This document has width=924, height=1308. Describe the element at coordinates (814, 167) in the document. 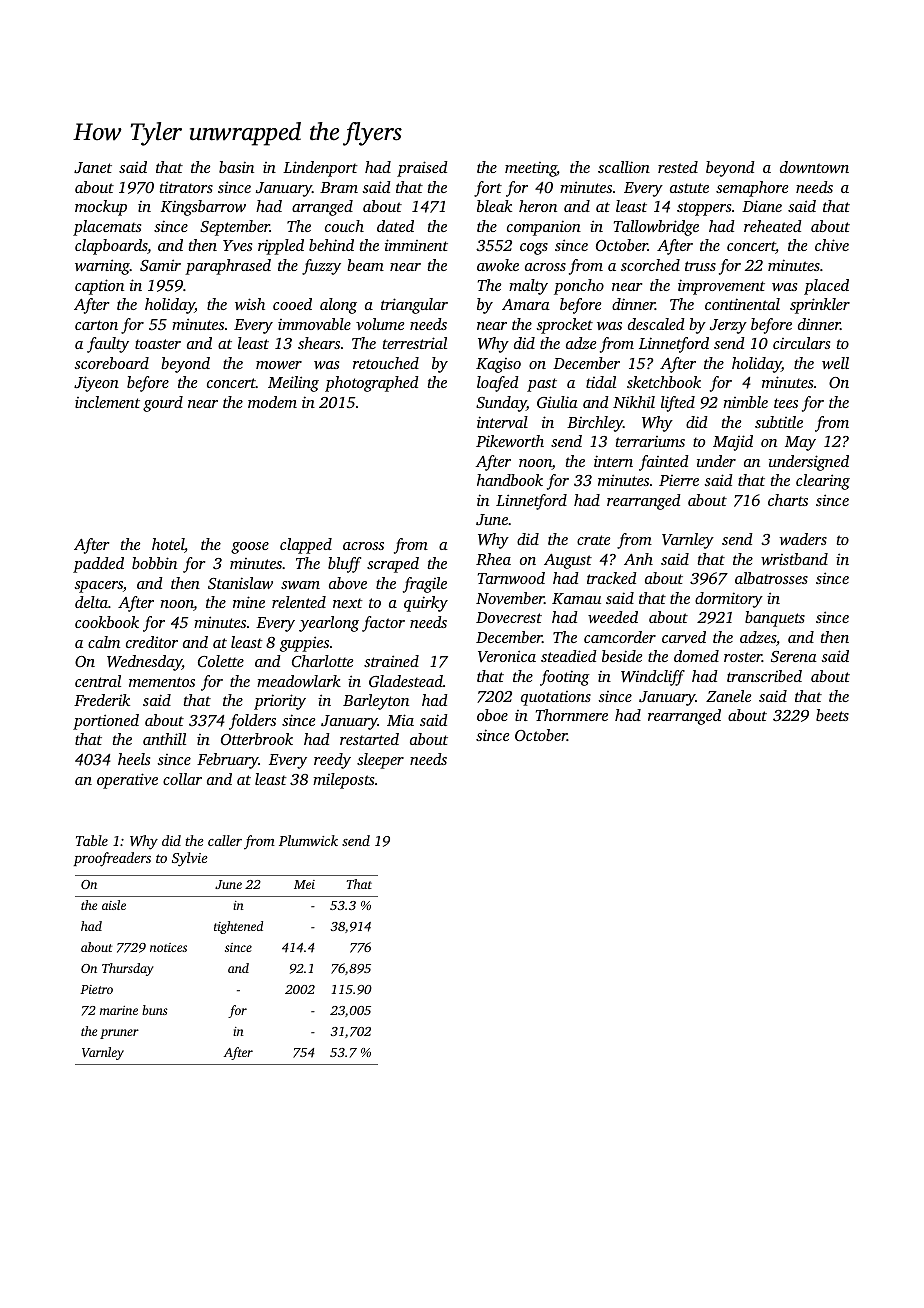

I see `downtown` at that location.
